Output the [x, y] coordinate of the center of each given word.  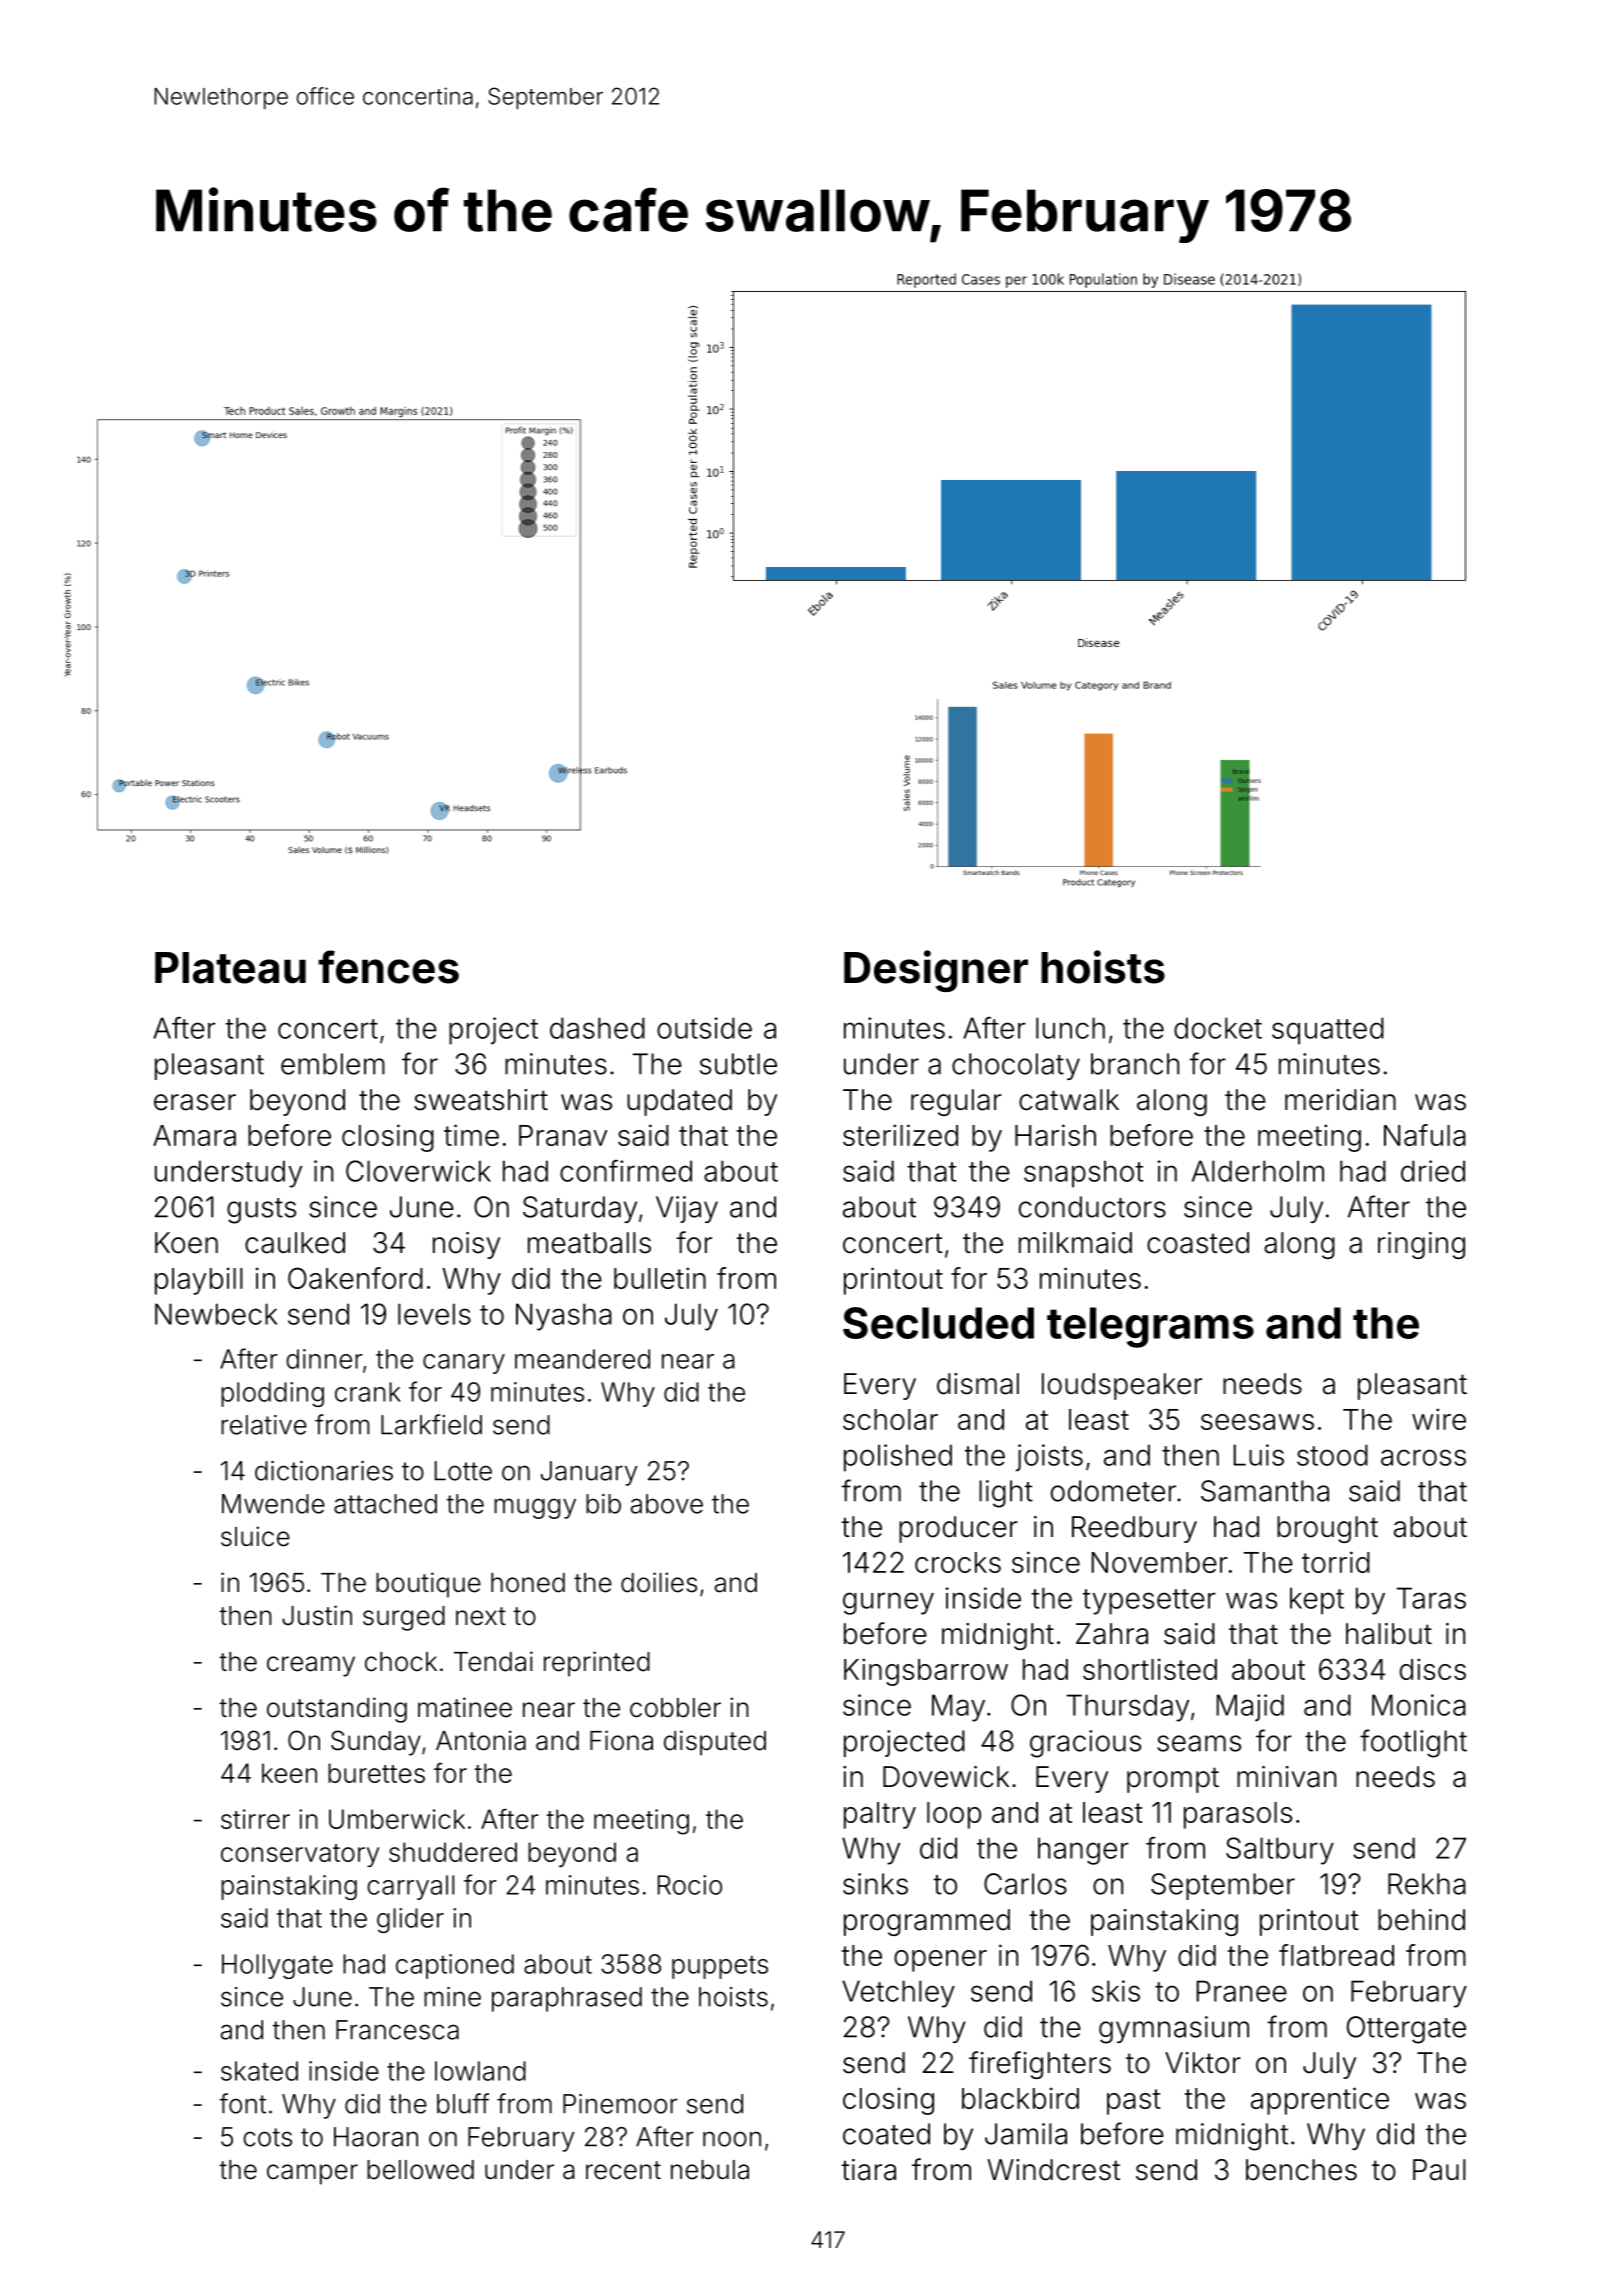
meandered [582, 1359]
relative [264, 1425]
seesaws [1257, 1422]
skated [259, 2071]
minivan [1286, 1777]
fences [388, 967]
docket [1218, 1028]
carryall [410, 1887]
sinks [875, 1884]
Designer [936, 971]
